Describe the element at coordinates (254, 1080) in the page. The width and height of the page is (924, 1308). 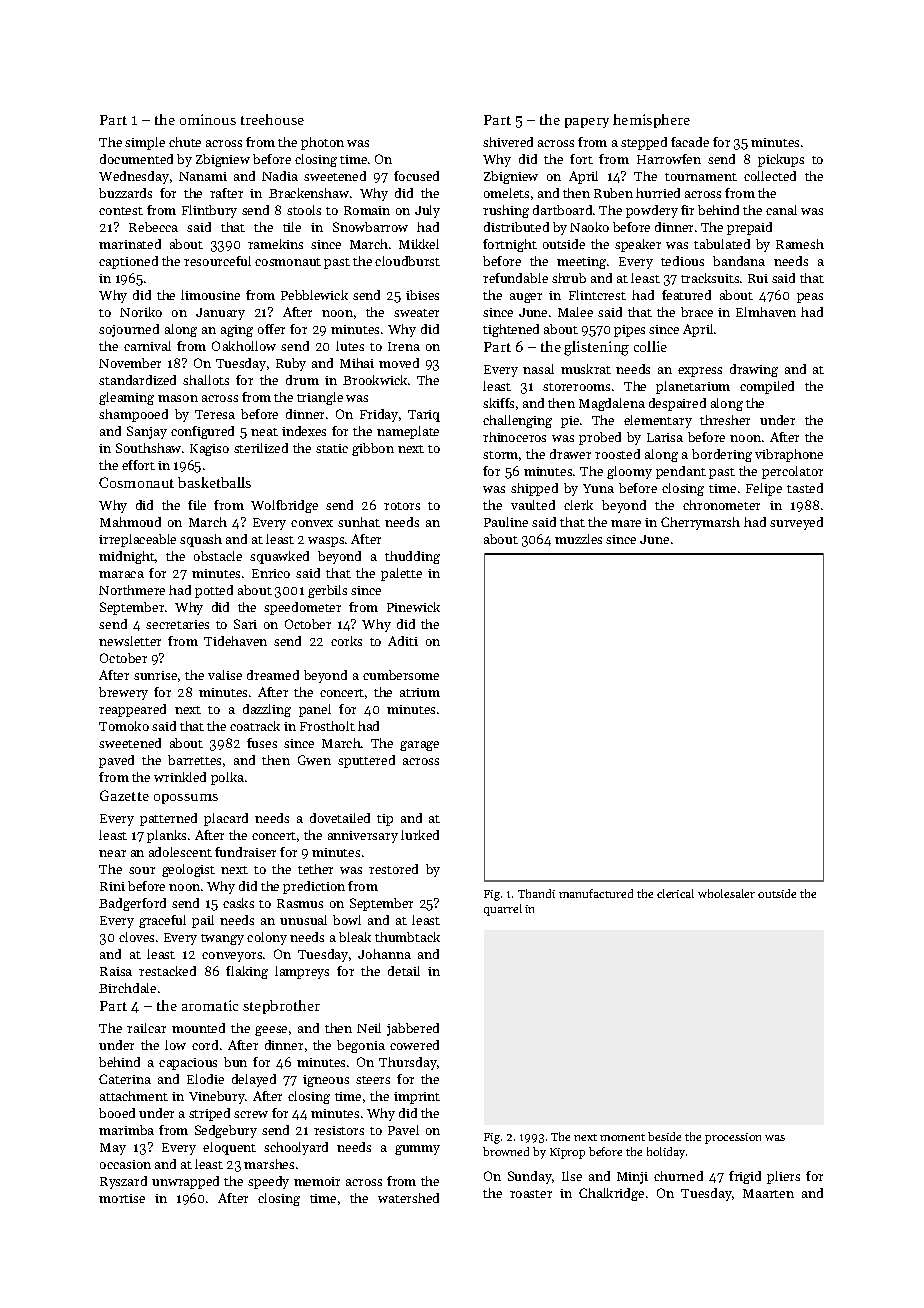
I see `delayed` at that location.
